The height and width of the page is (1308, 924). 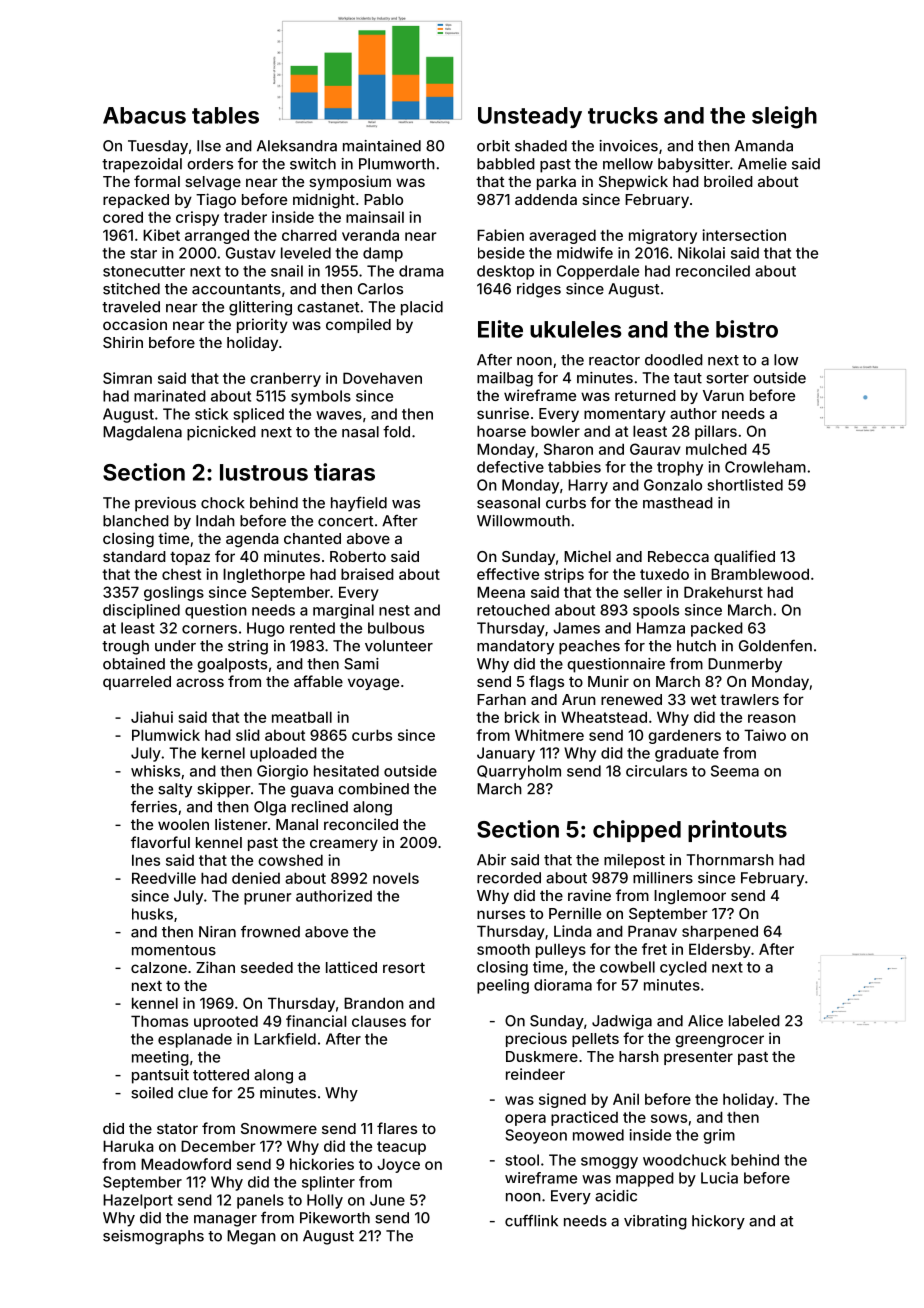 I want to click on wet, so click(x=704, y=700).
